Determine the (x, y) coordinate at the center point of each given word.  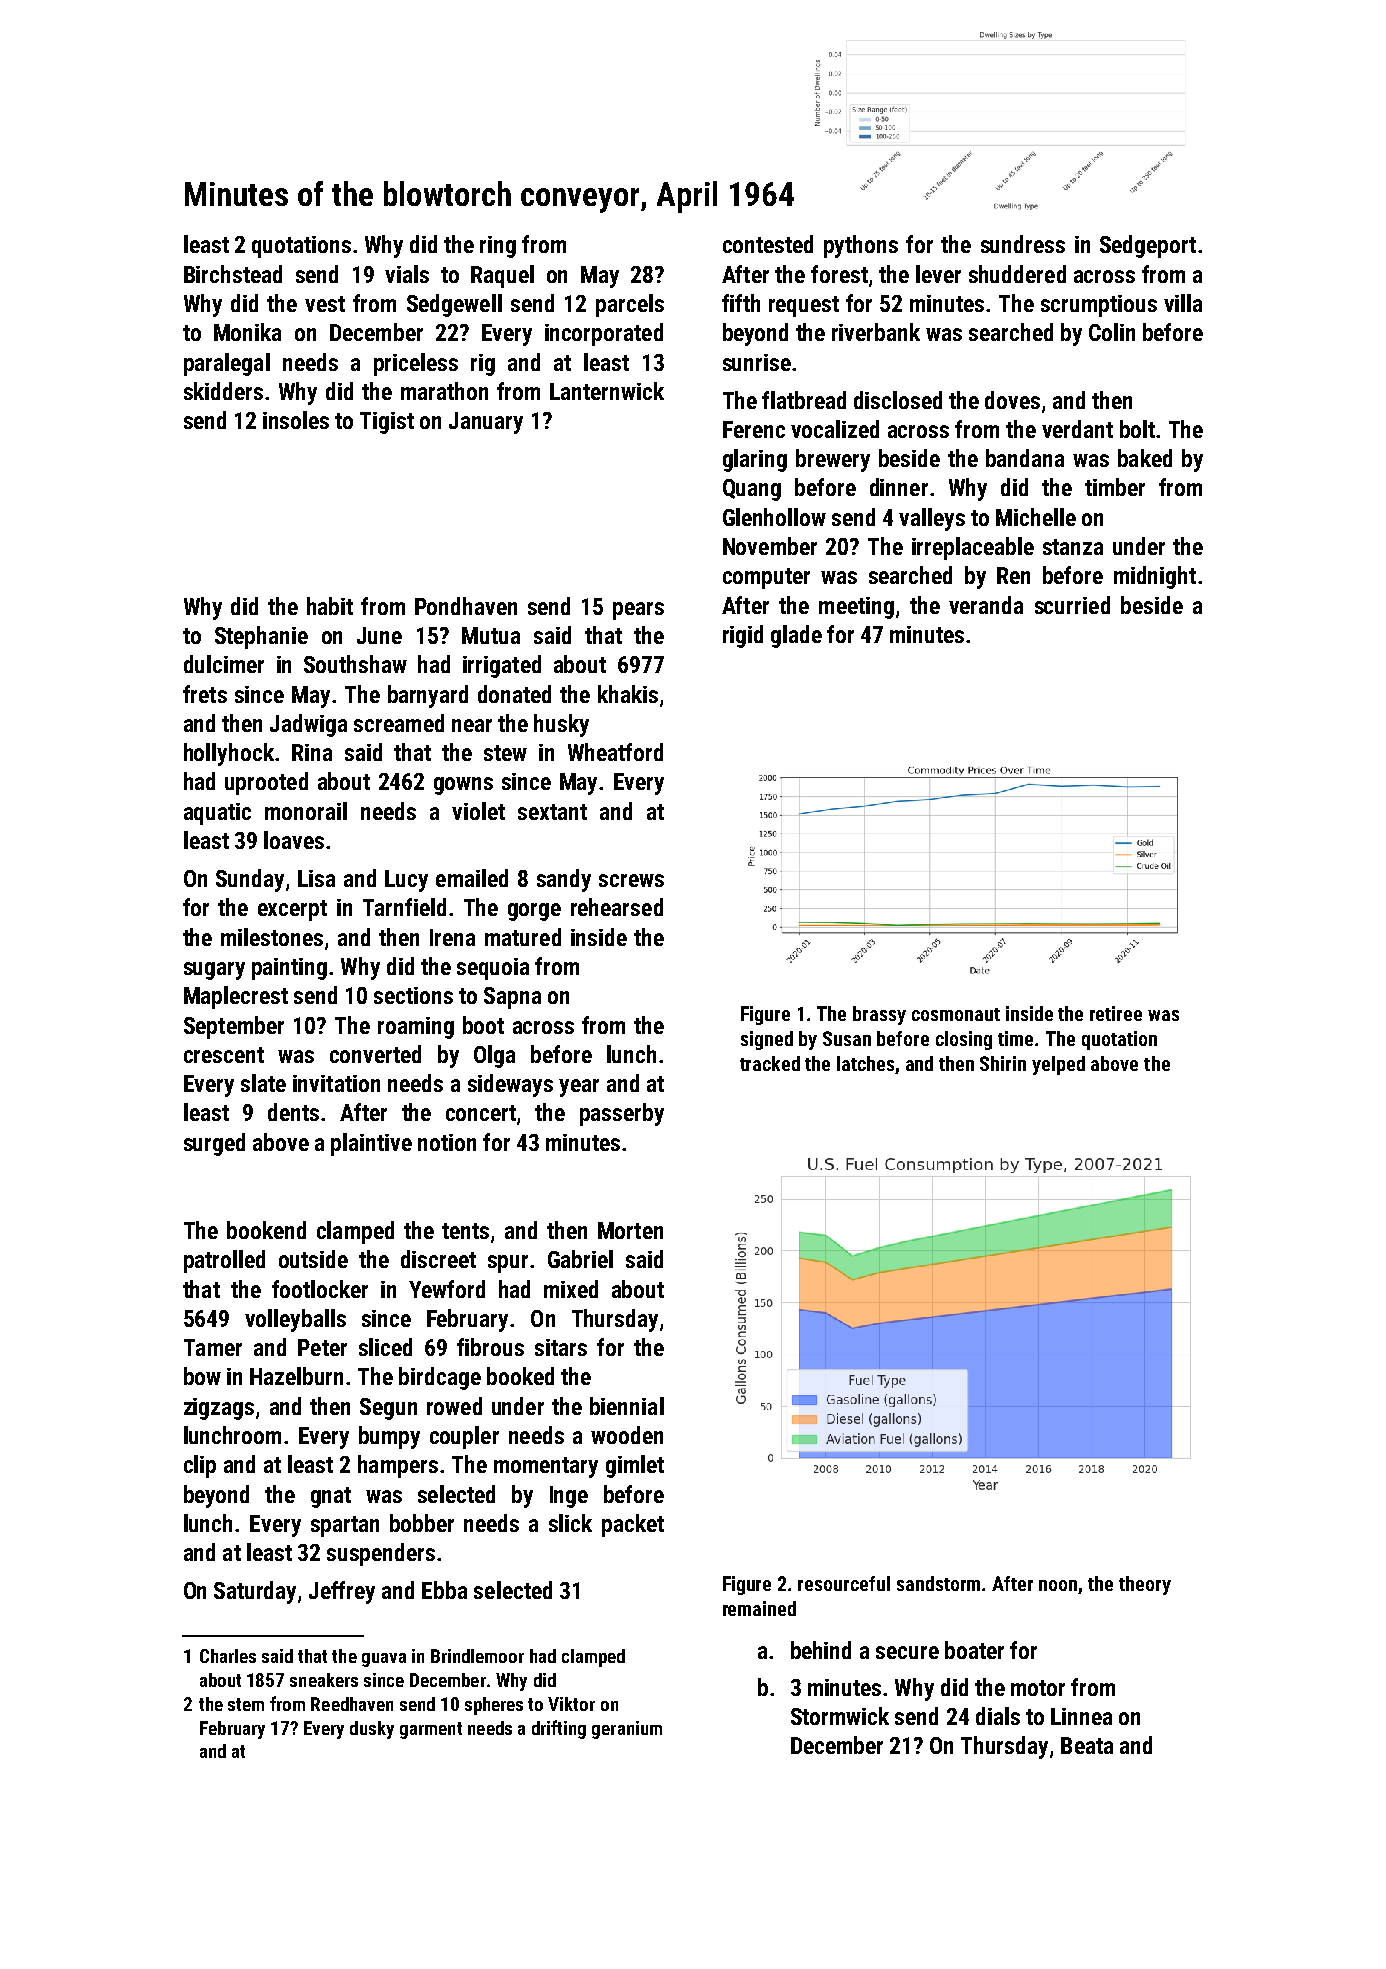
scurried (1072, 605)
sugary (214, 971)
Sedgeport (1148, 246)
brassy (879, 1015)
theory (1145, 1585)
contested (768, 244)
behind (821, 1650)
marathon (444, 391)
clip (200, 1466)
